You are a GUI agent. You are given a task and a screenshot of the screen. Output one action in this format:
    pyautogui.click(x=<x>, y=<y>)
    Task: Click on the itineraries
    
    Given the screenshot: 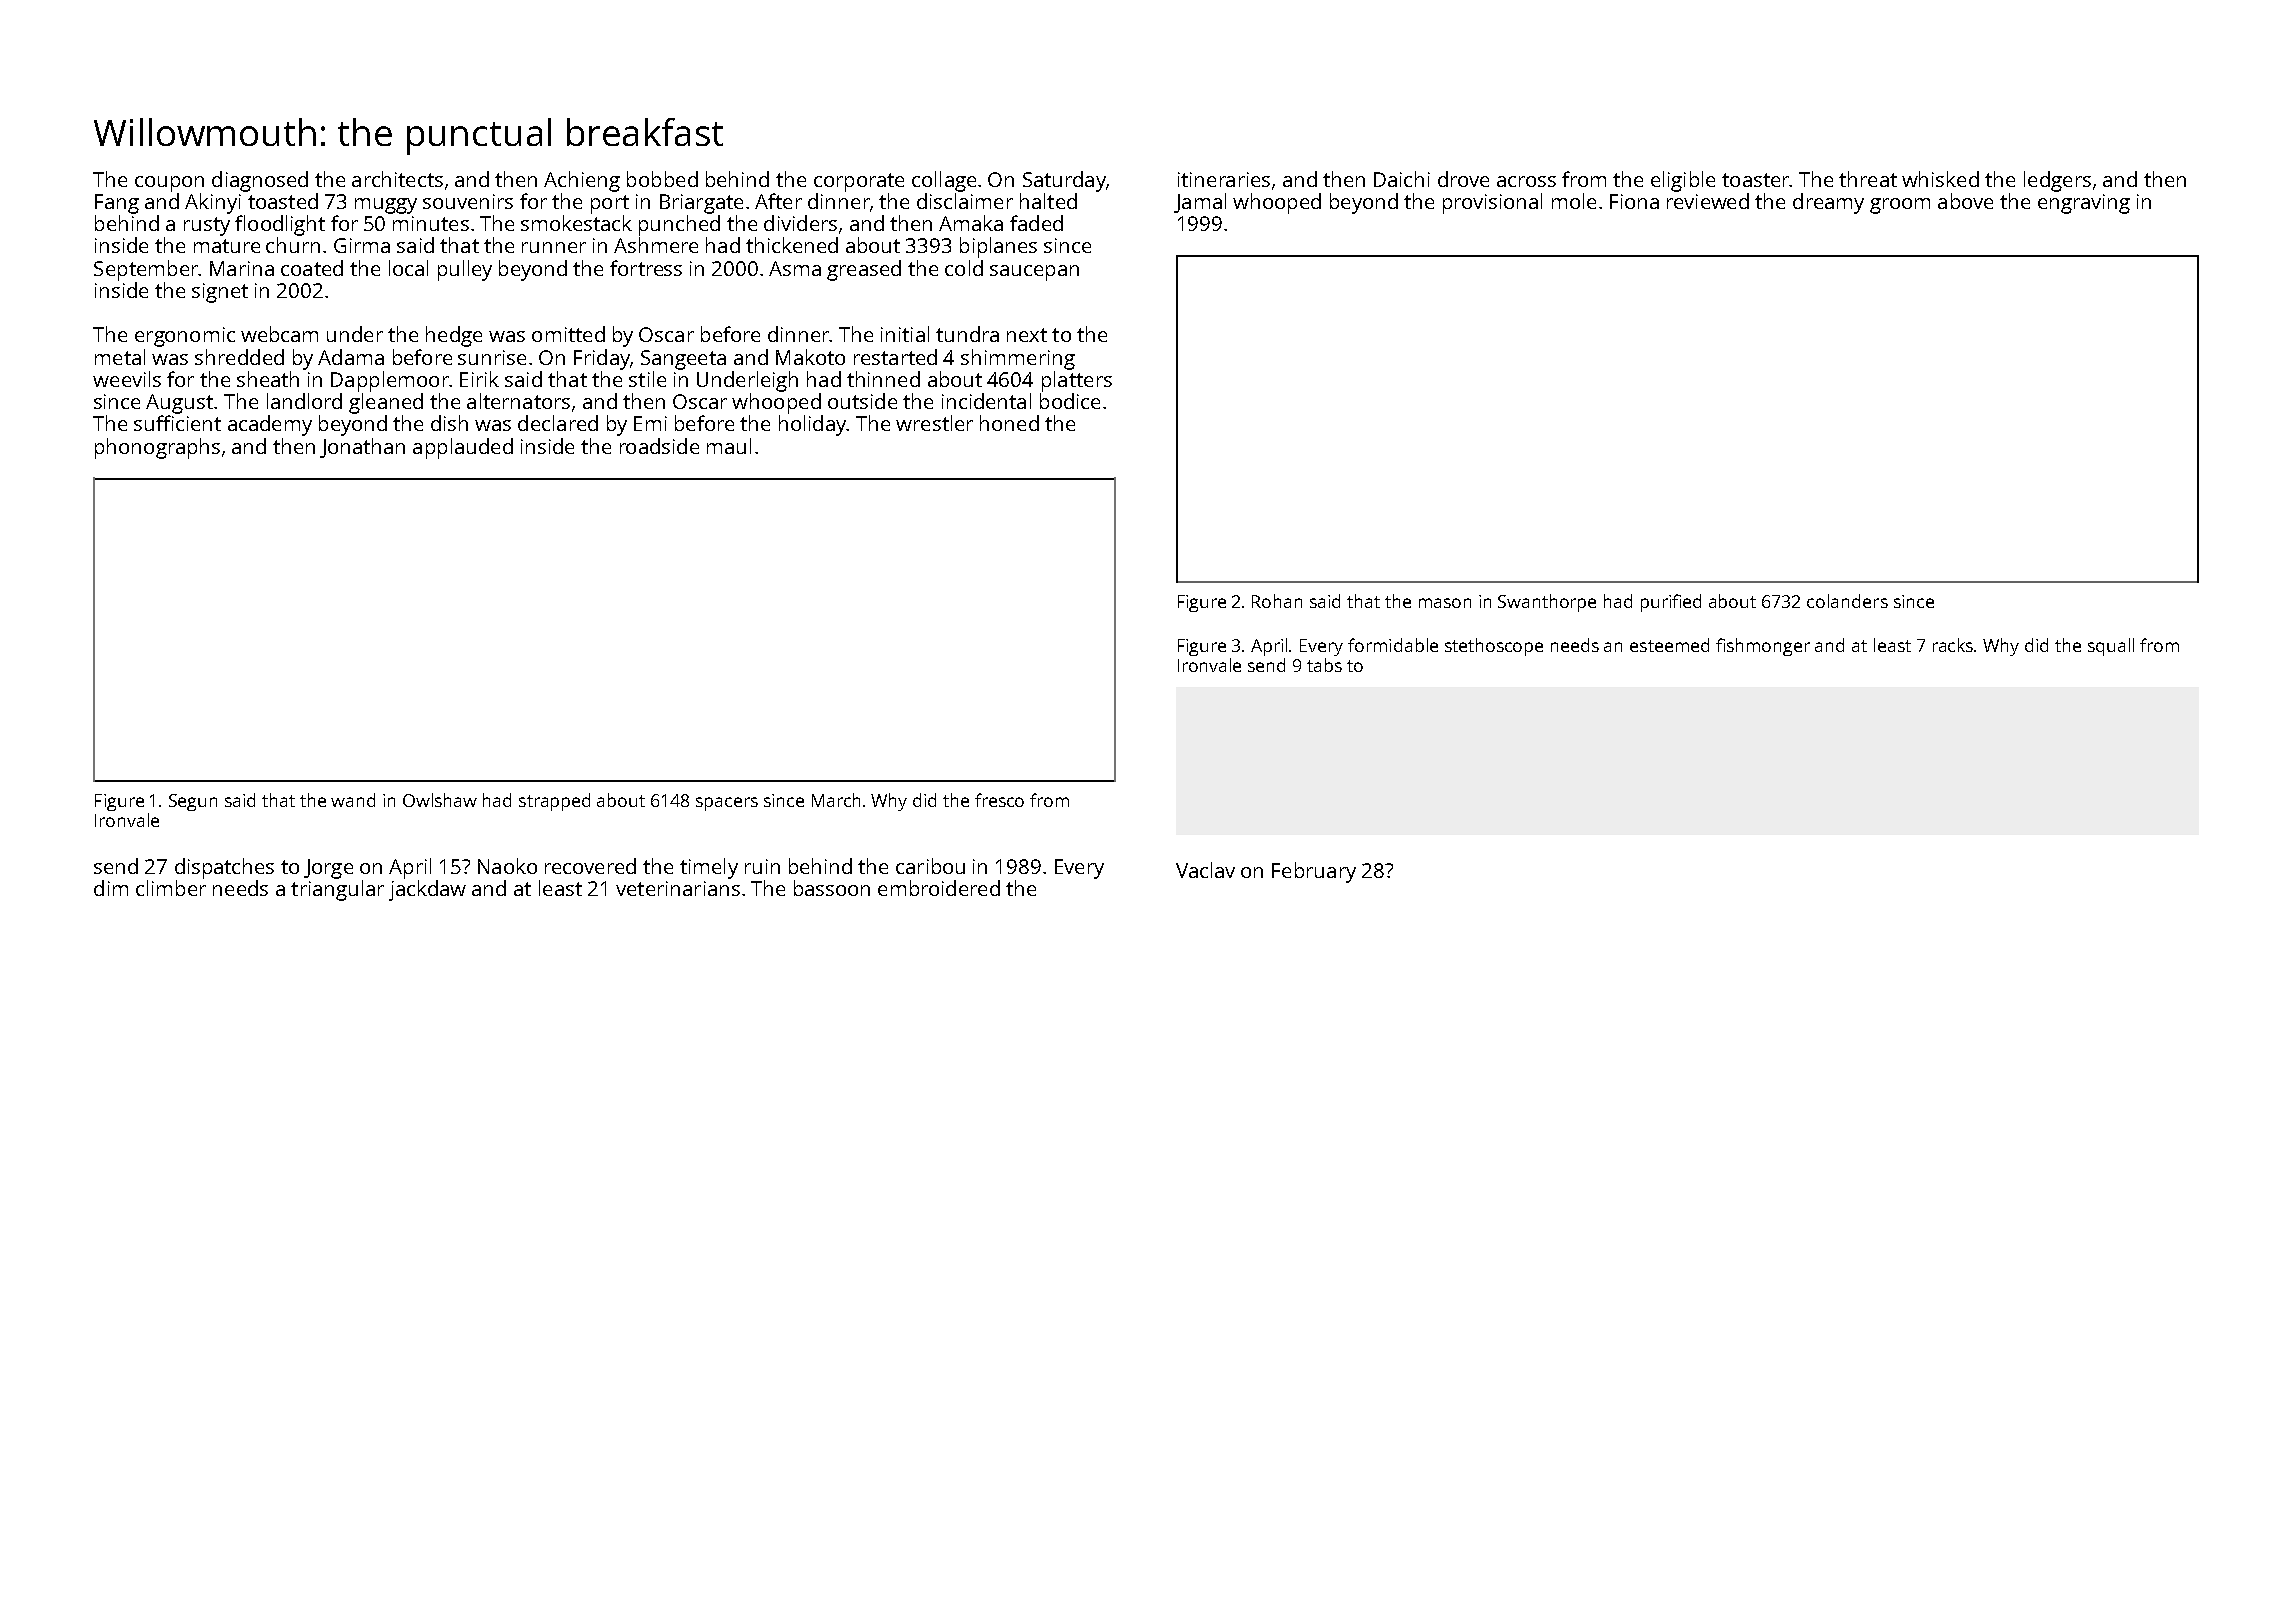 What is the action you would take?
    pyautogui.click(x=1224, y=179)
